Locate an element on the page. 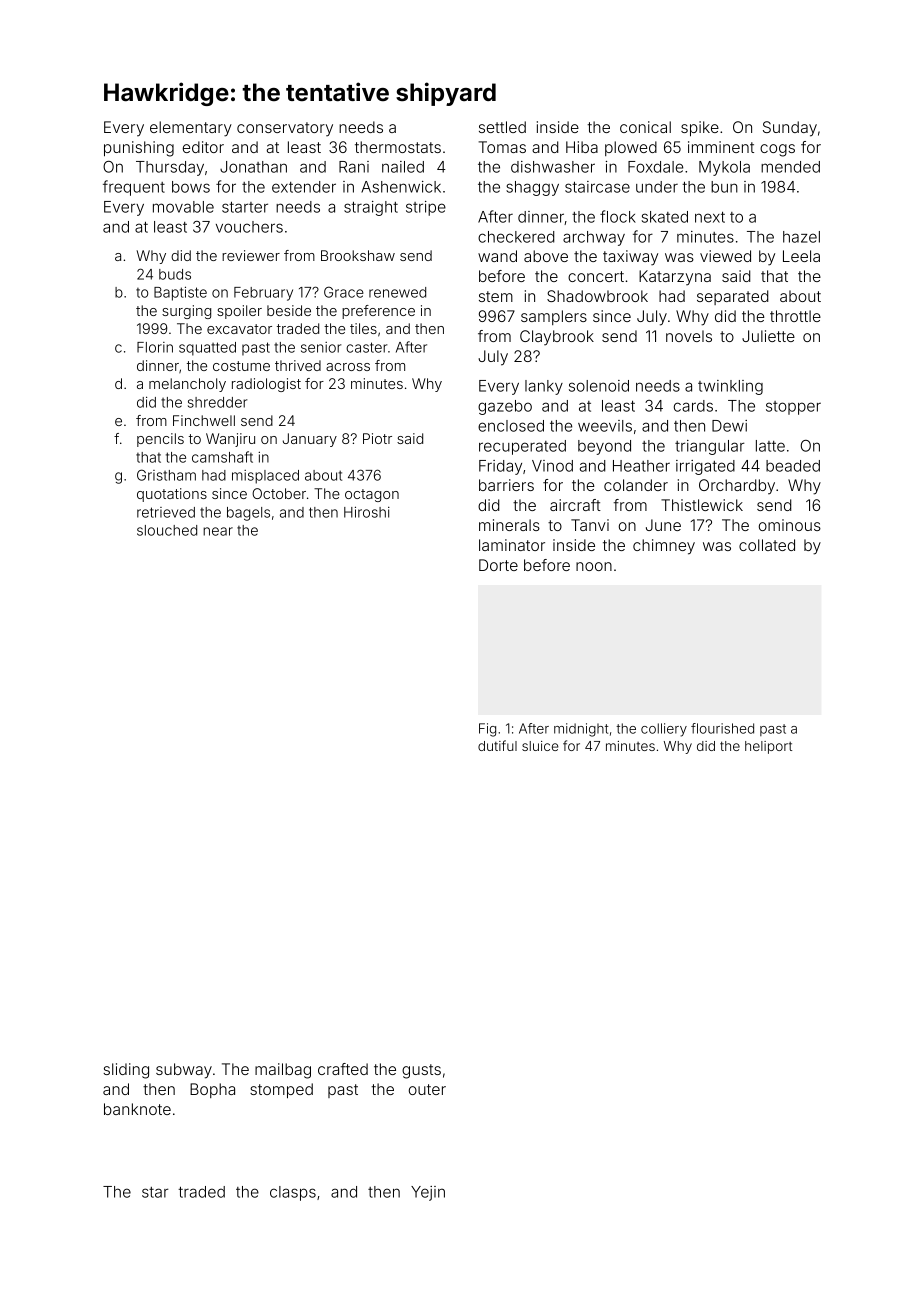 This page has height=1308, width=924. subway is located at coordinates (184, 1071).
